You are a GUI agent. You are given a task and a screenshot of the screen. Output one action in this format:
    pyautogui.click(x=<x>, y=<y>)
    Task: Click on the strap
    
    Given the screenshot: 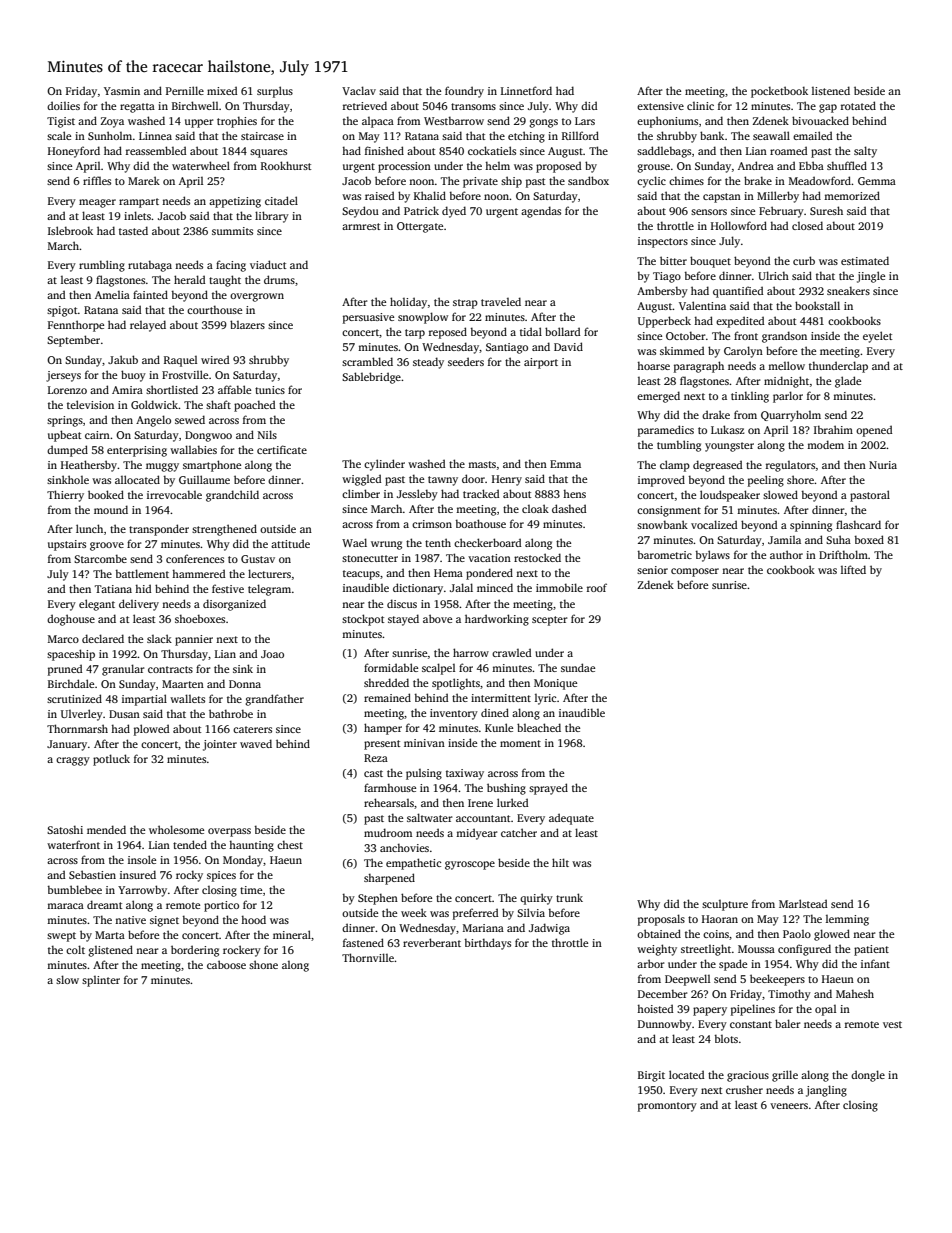 What is the action you would take?
    pyautogui.click(x=465, y=304)
